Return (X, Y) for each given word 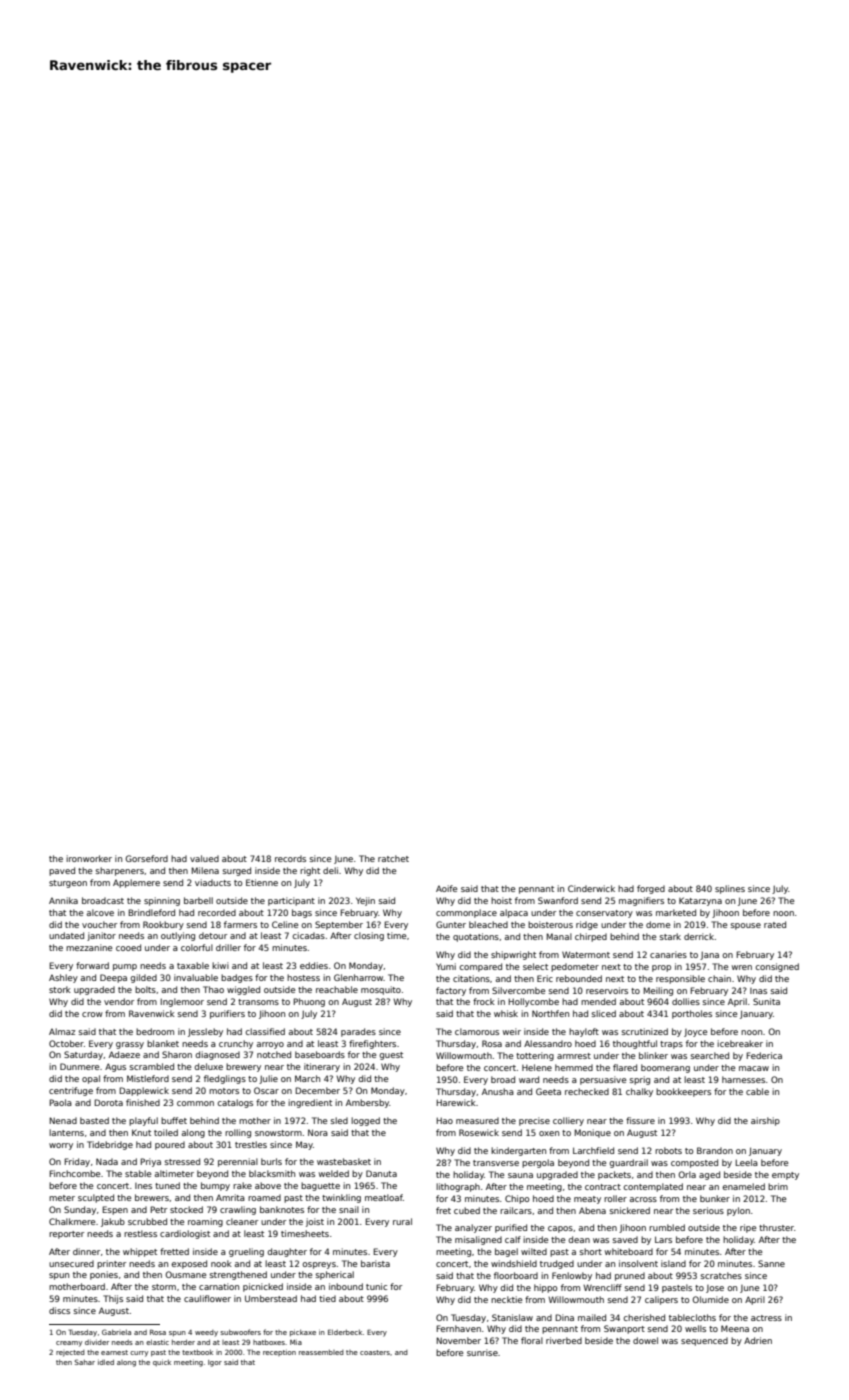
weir (512, 1031)
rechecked (587, 1091)
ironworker (89, 858)
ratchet (393, 858)
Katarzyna (700, 901)
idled (106, 1362)
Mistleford (148, 1078)
